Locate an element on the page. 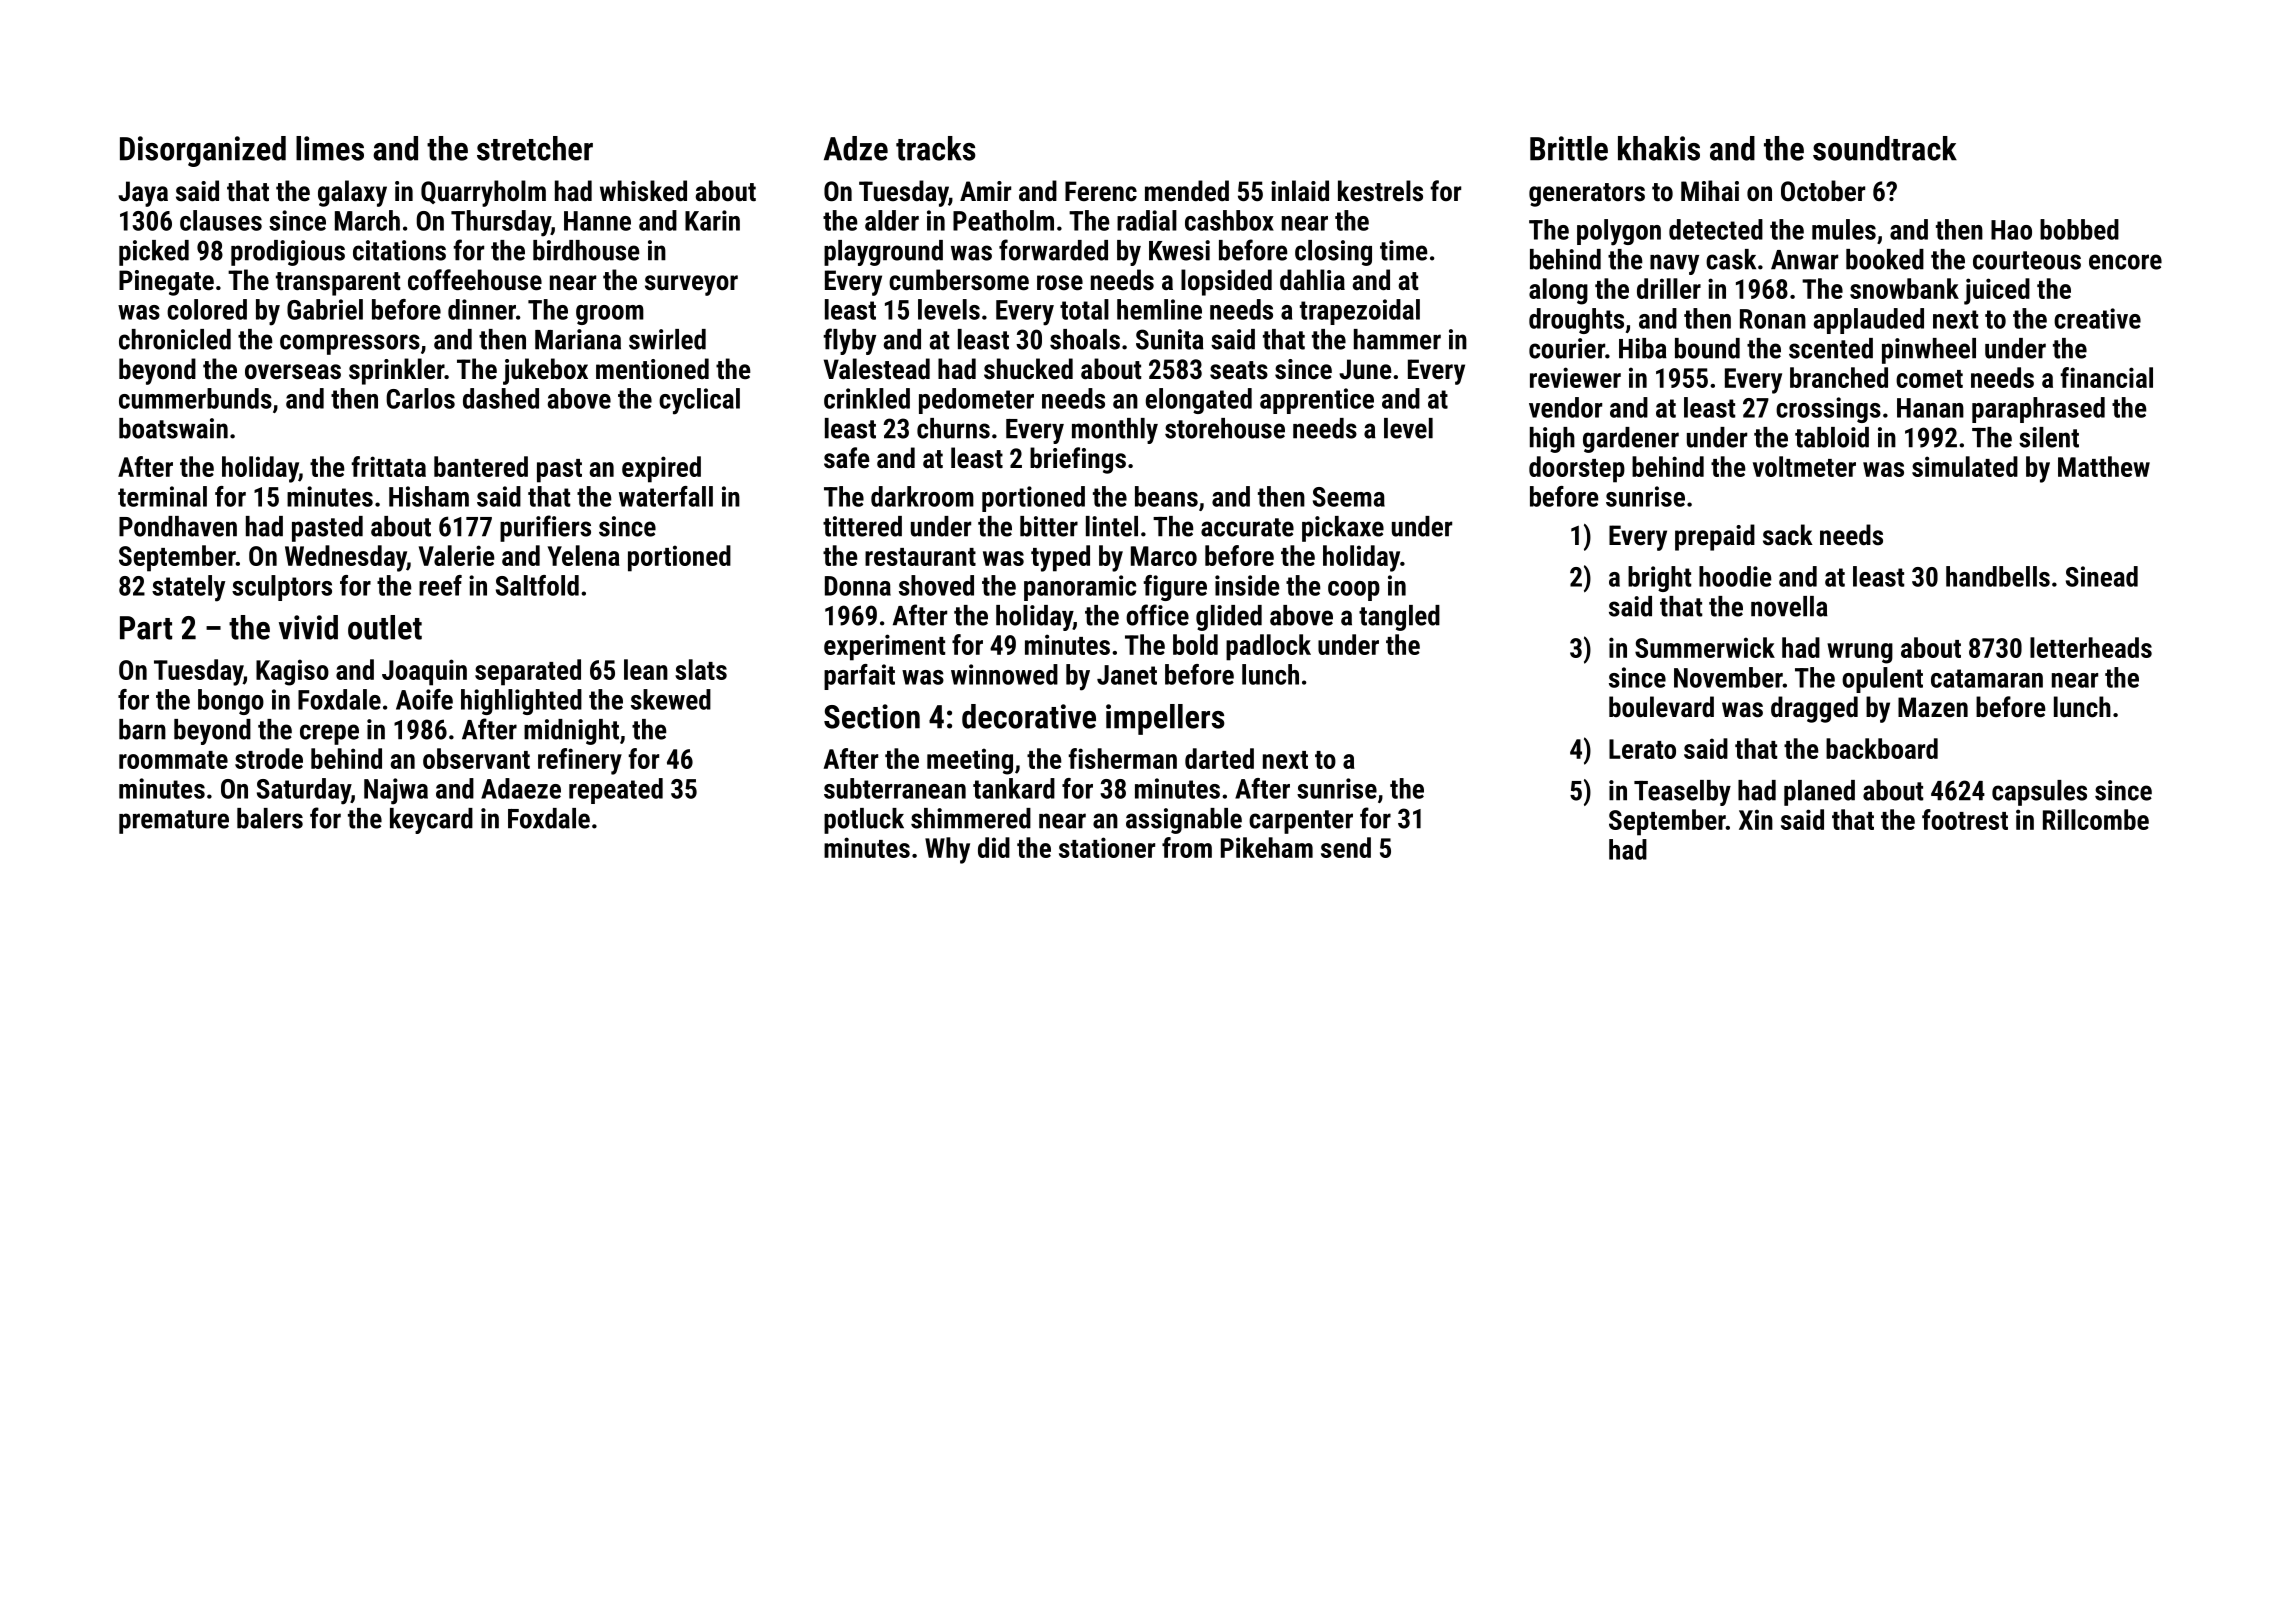 The width and height of the image is (2292, 1620). sack is located at coordinates (1788, 535).
